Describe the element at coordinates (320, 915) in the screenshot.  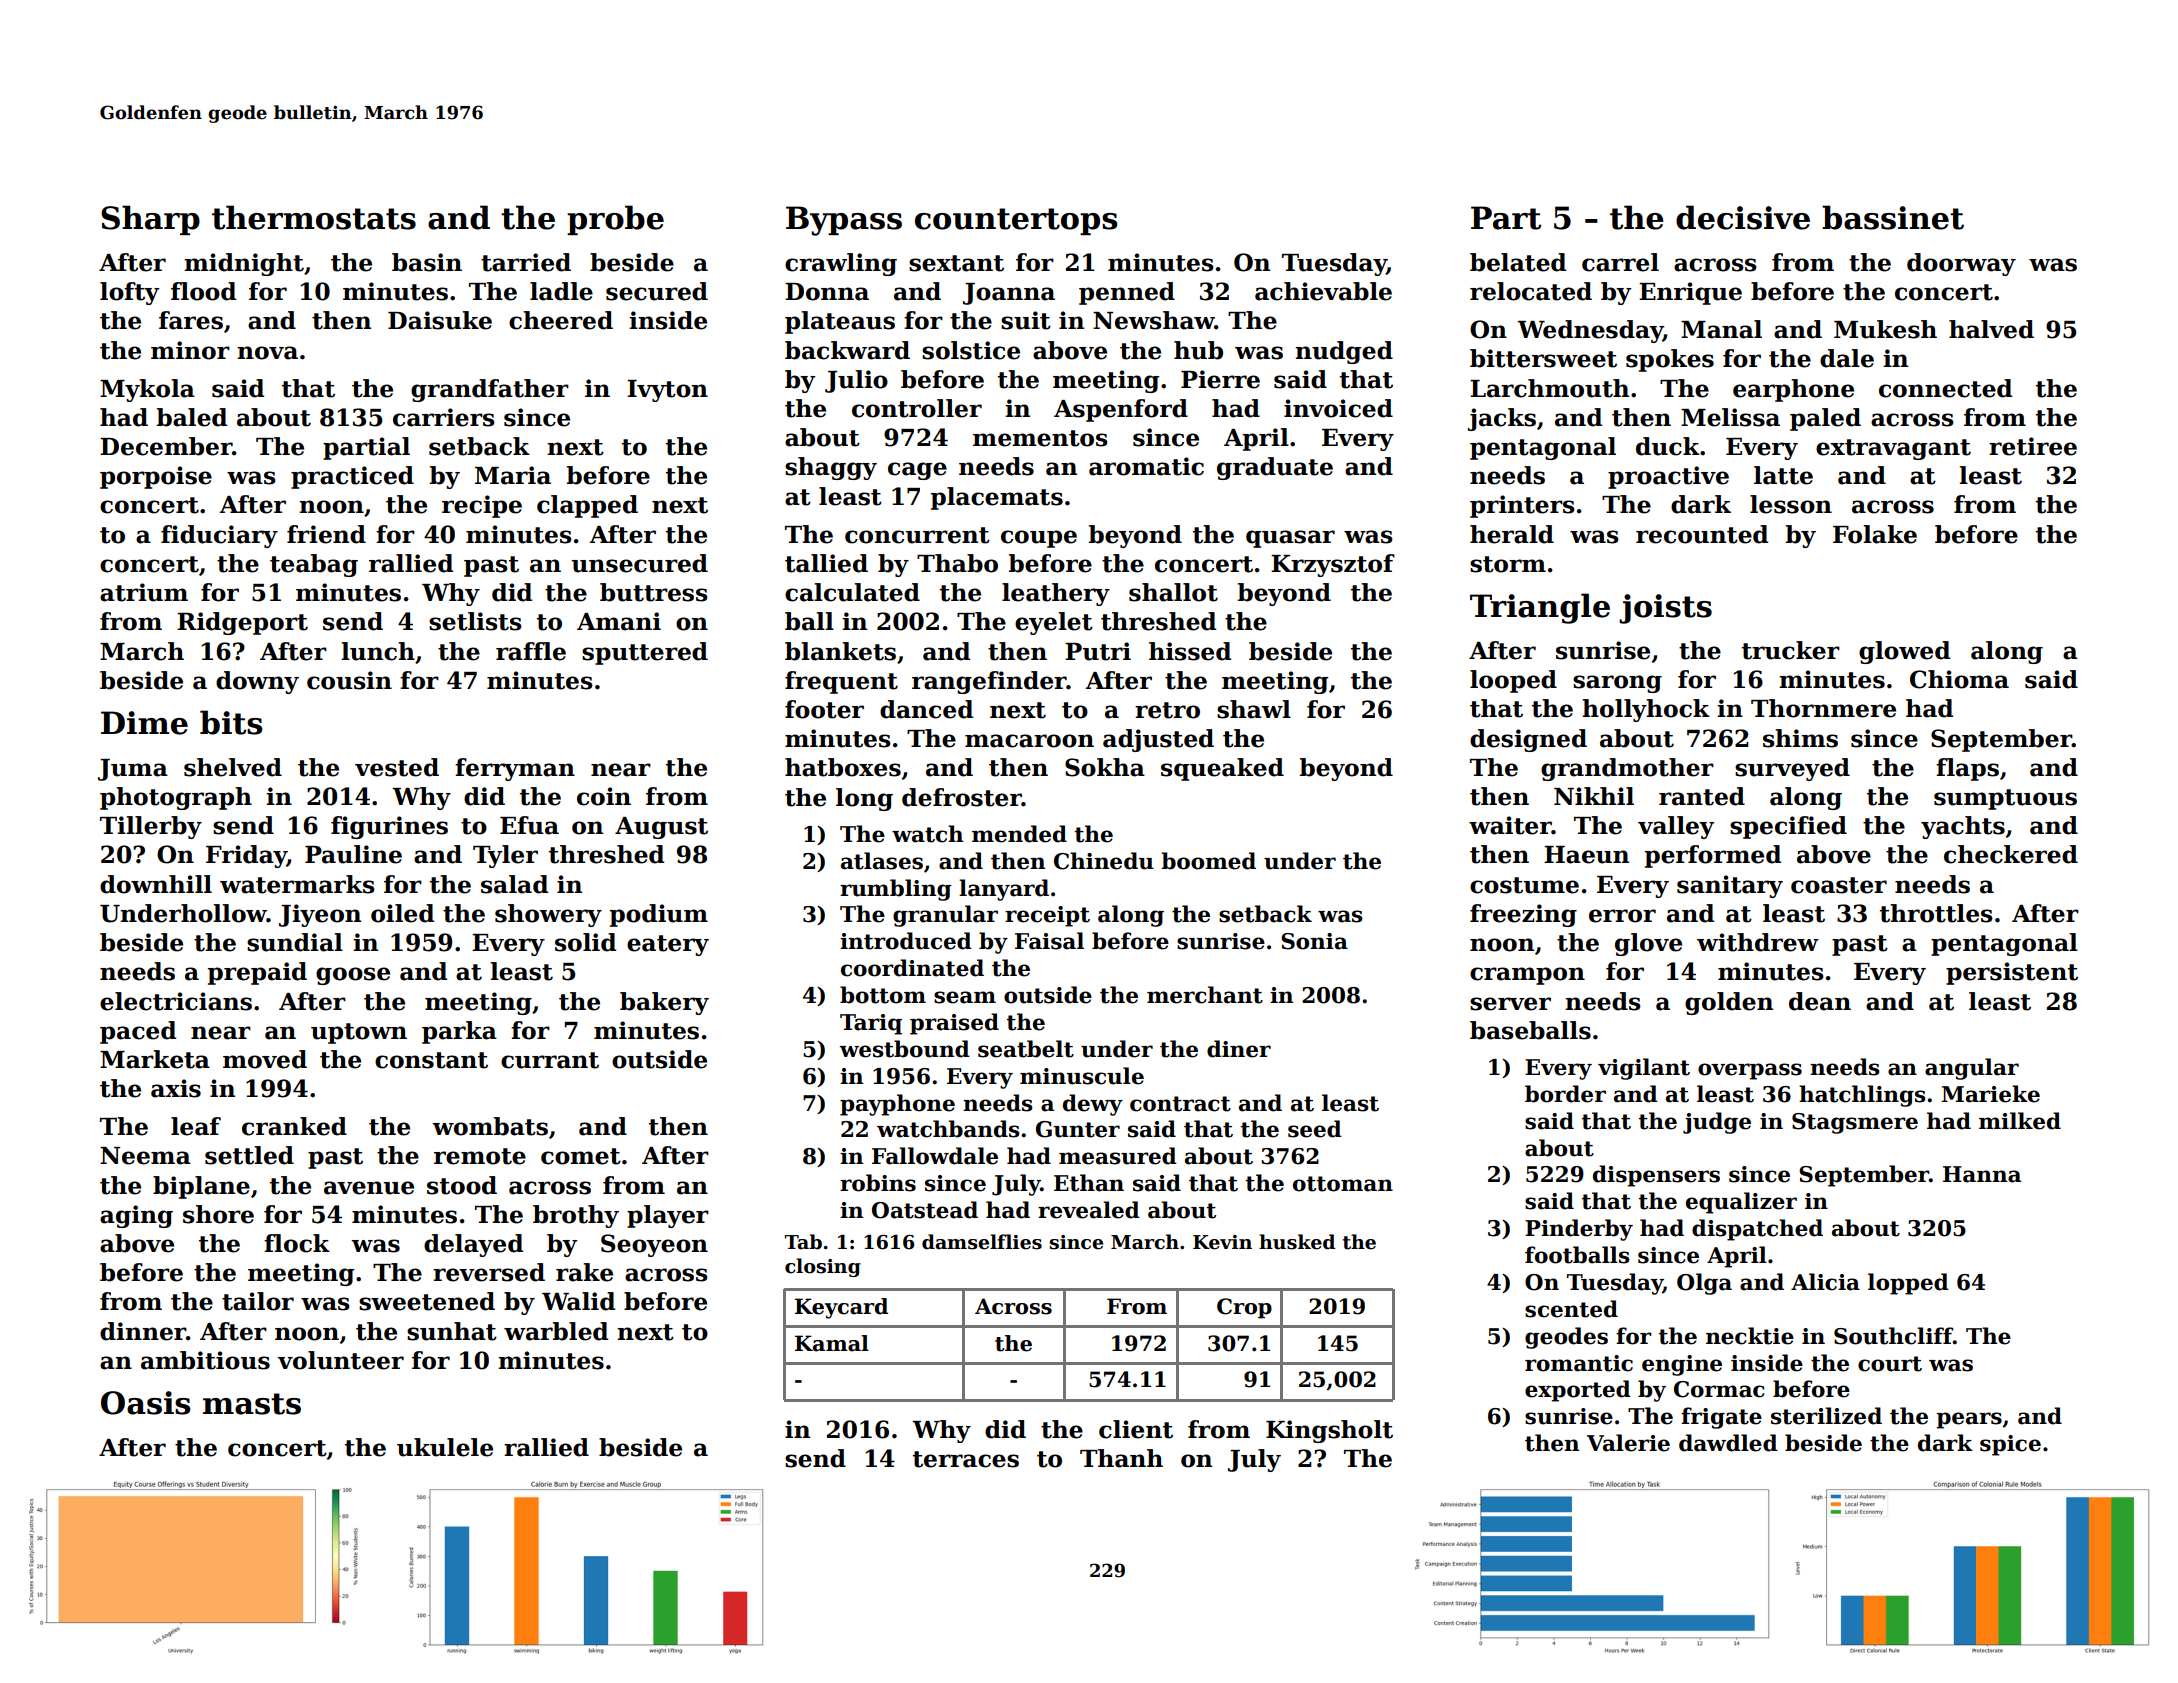
I see `Jiyeon` at that location.
